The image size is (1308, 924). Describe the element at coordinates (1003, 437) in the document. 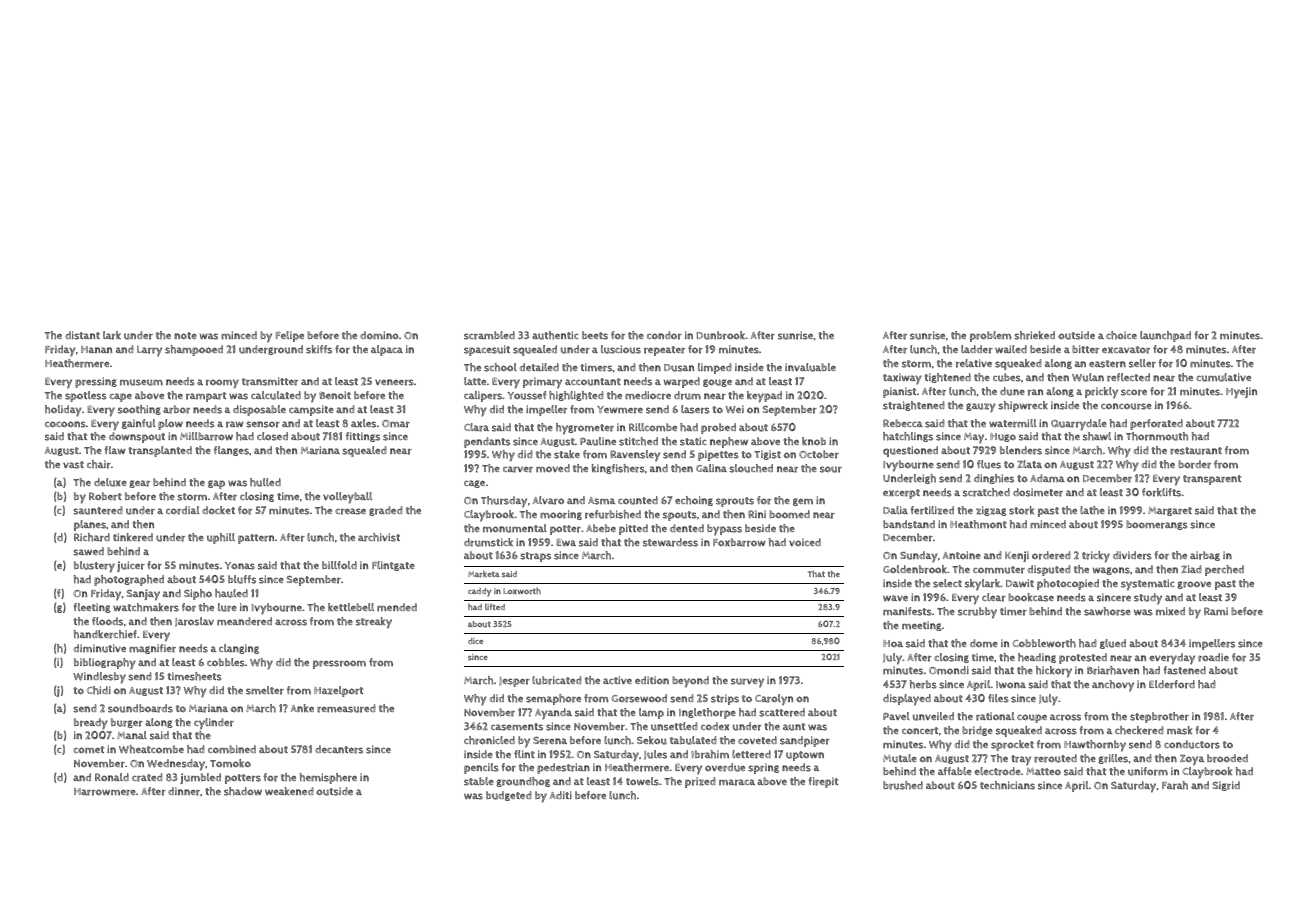

I see `Hugo` at that location.
